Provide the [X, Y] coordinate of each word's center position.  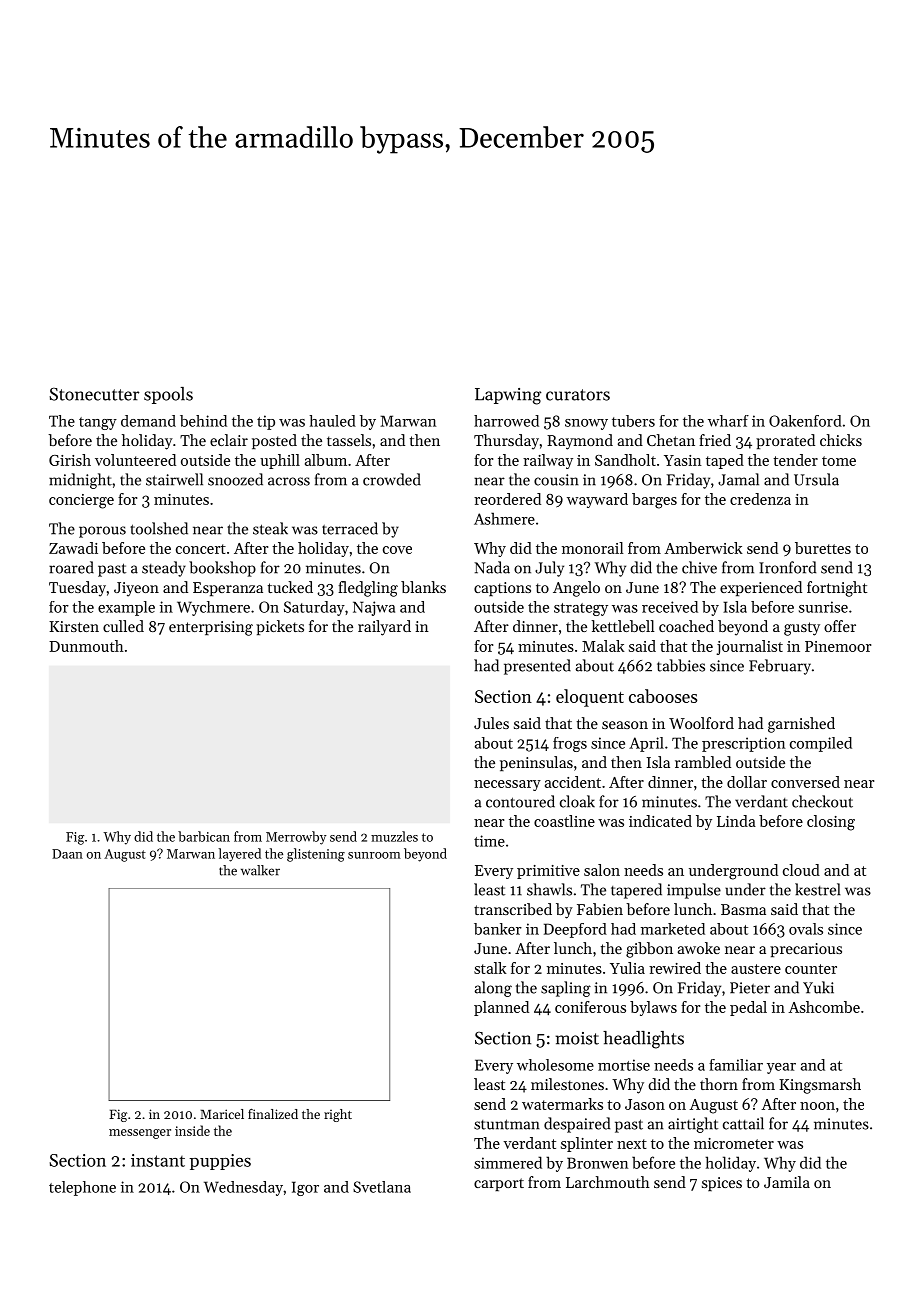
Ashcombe [824, 1007]
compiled [821, 744]
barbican [204, 836]
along [493, 989]
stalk [490, 968]
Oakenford [805, 421]
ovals [806, 929]
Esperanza [228, 589]
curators [578, 395]
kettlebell [623, 626]
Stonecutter [94, 394]
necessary [507, 785]
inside [192, 1130]
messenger [140, 1134]
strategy [581, 609]
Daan [67, 854]
